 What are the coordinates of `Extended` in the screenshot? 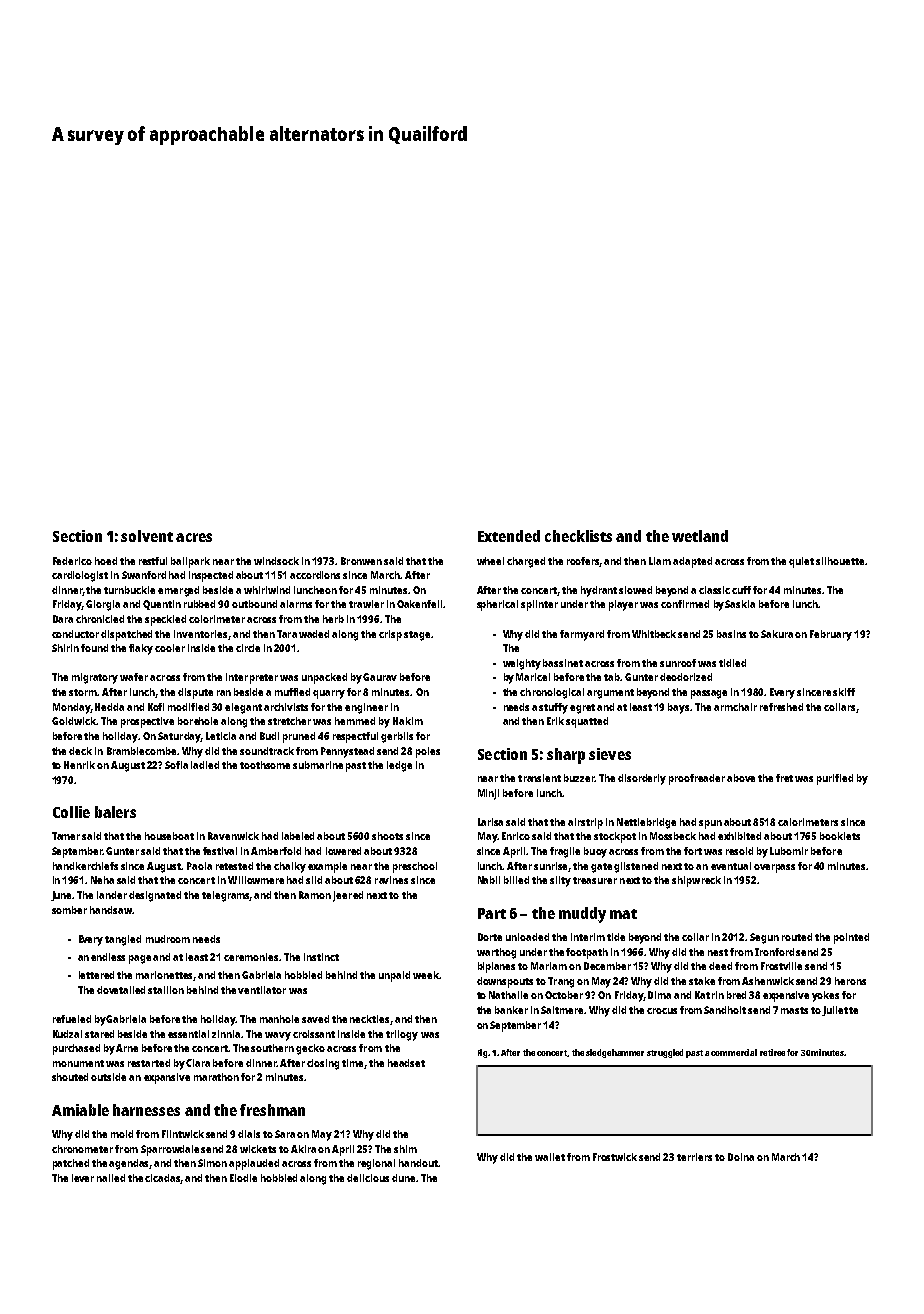 It's located at (509, 536).
